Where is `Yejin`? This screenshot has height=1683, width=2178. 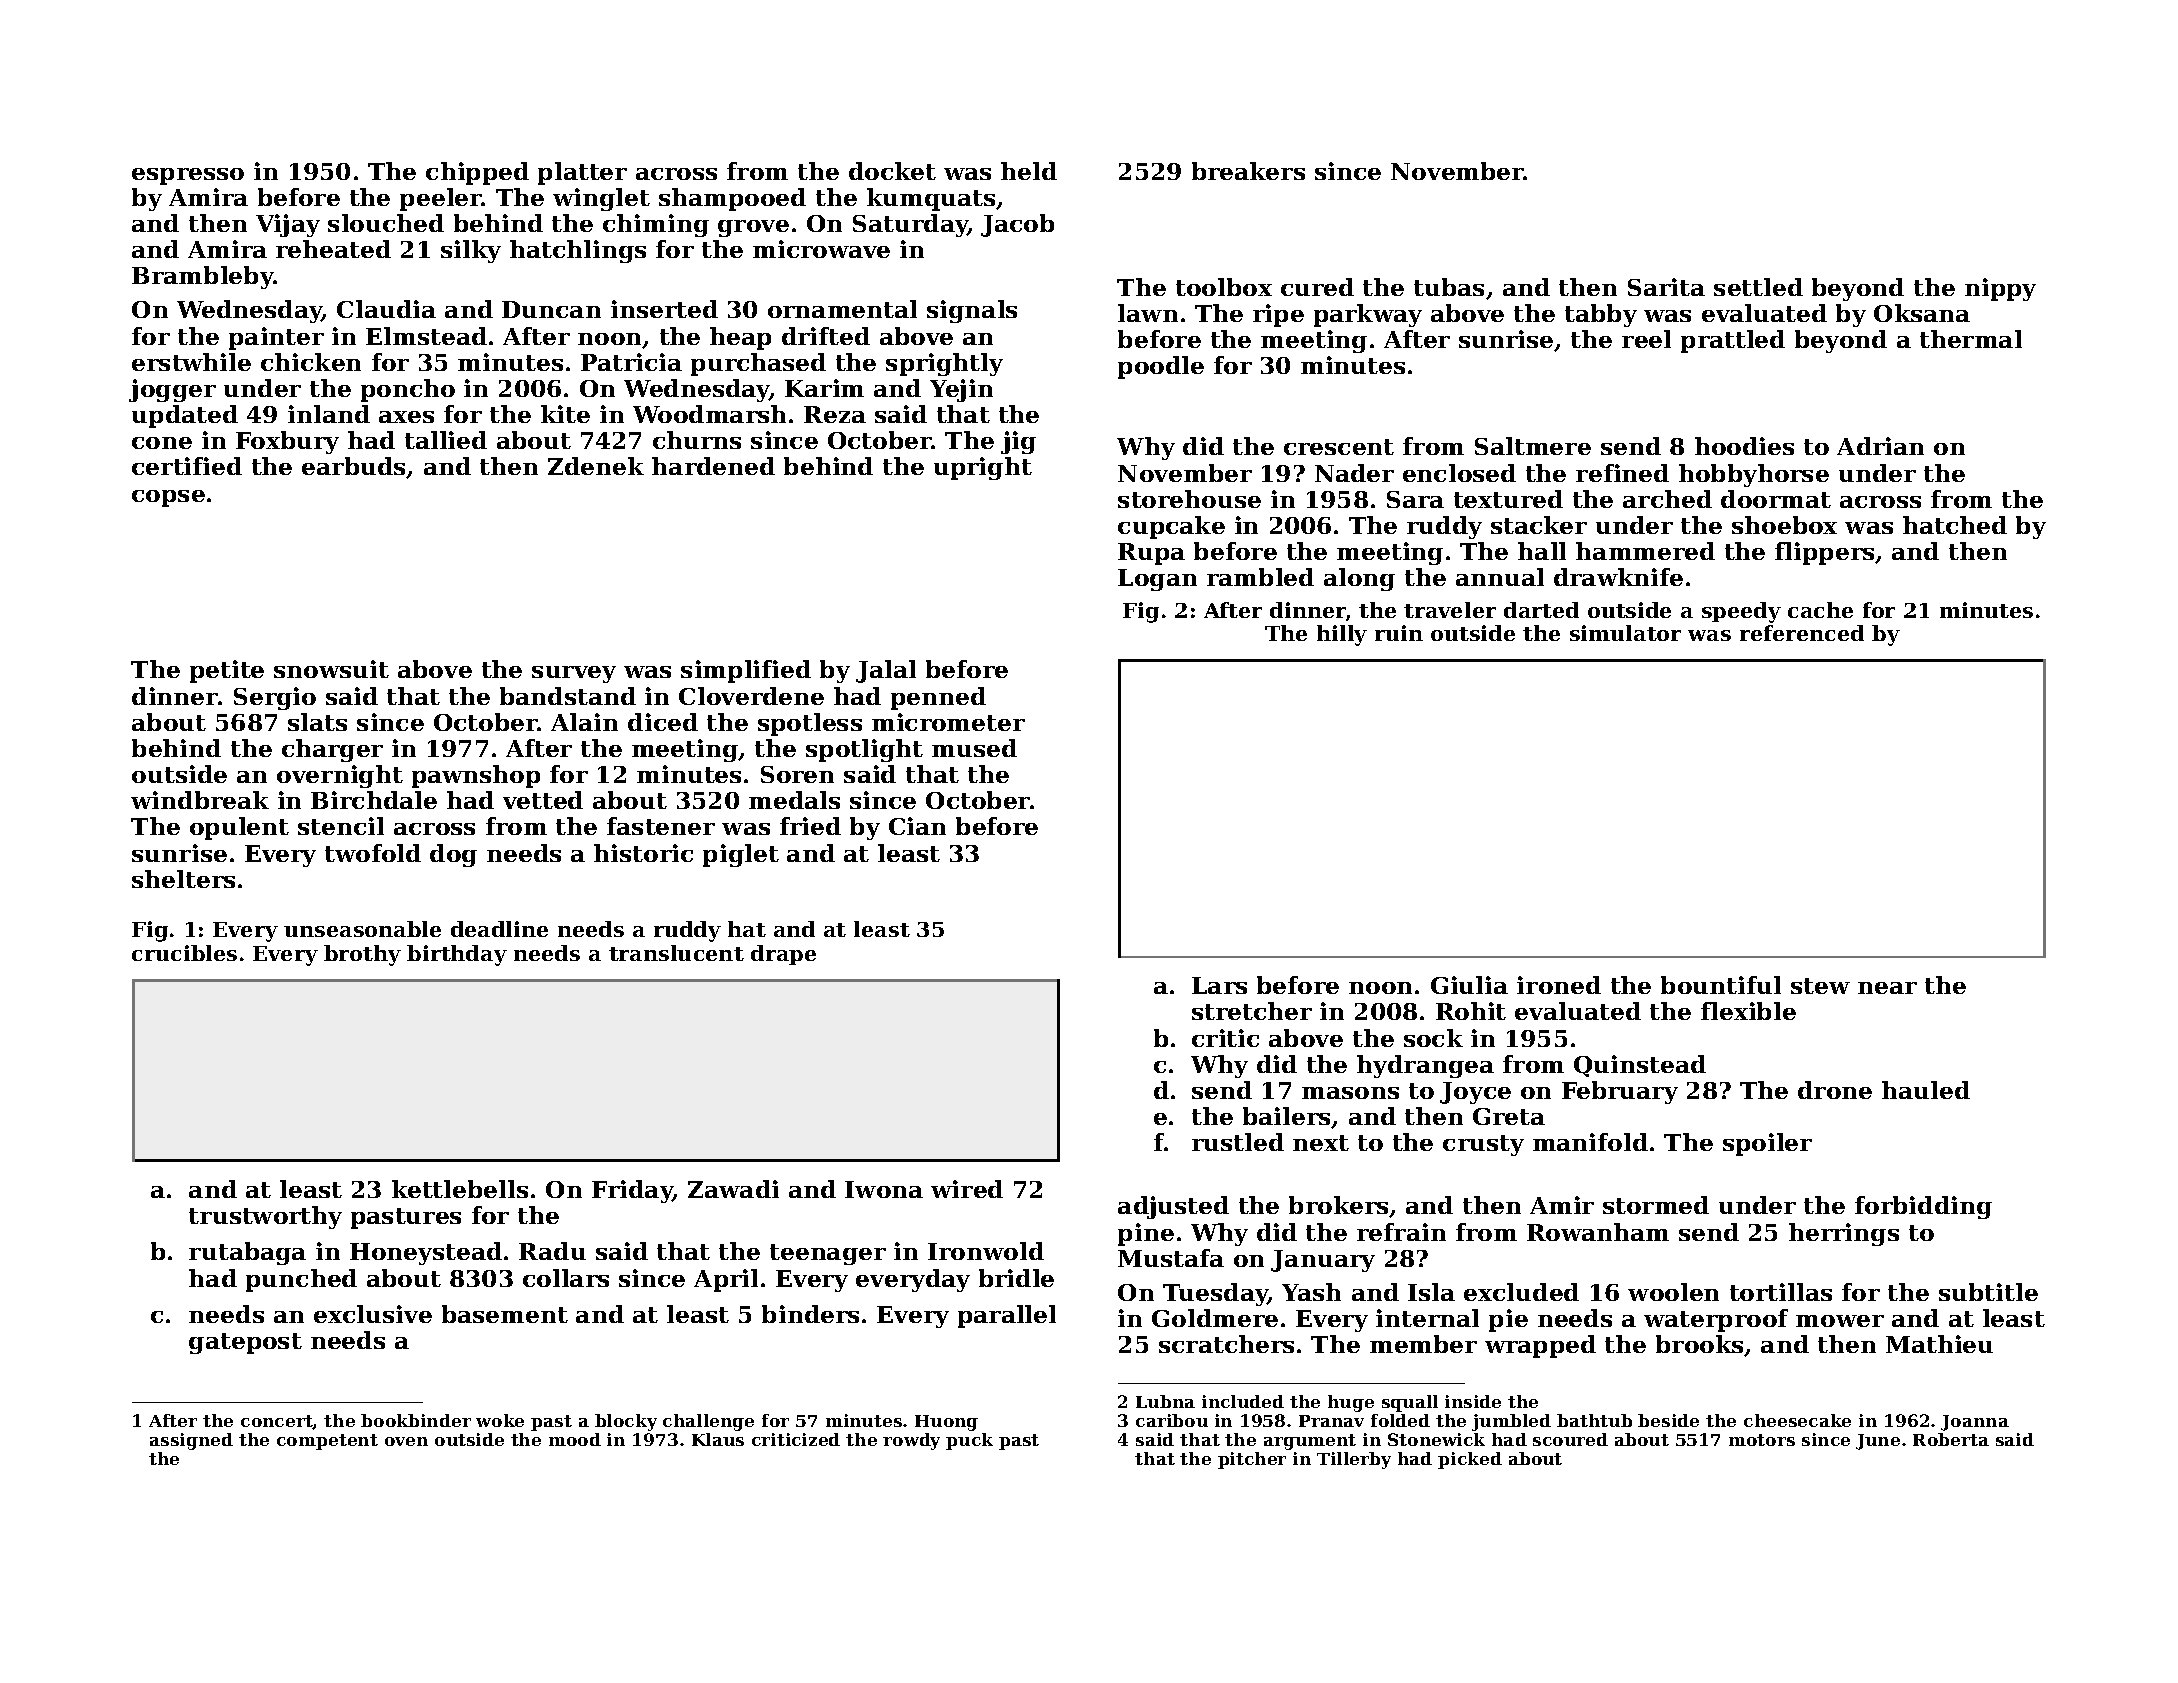
Yejin is located at coordinates (961, 390).
